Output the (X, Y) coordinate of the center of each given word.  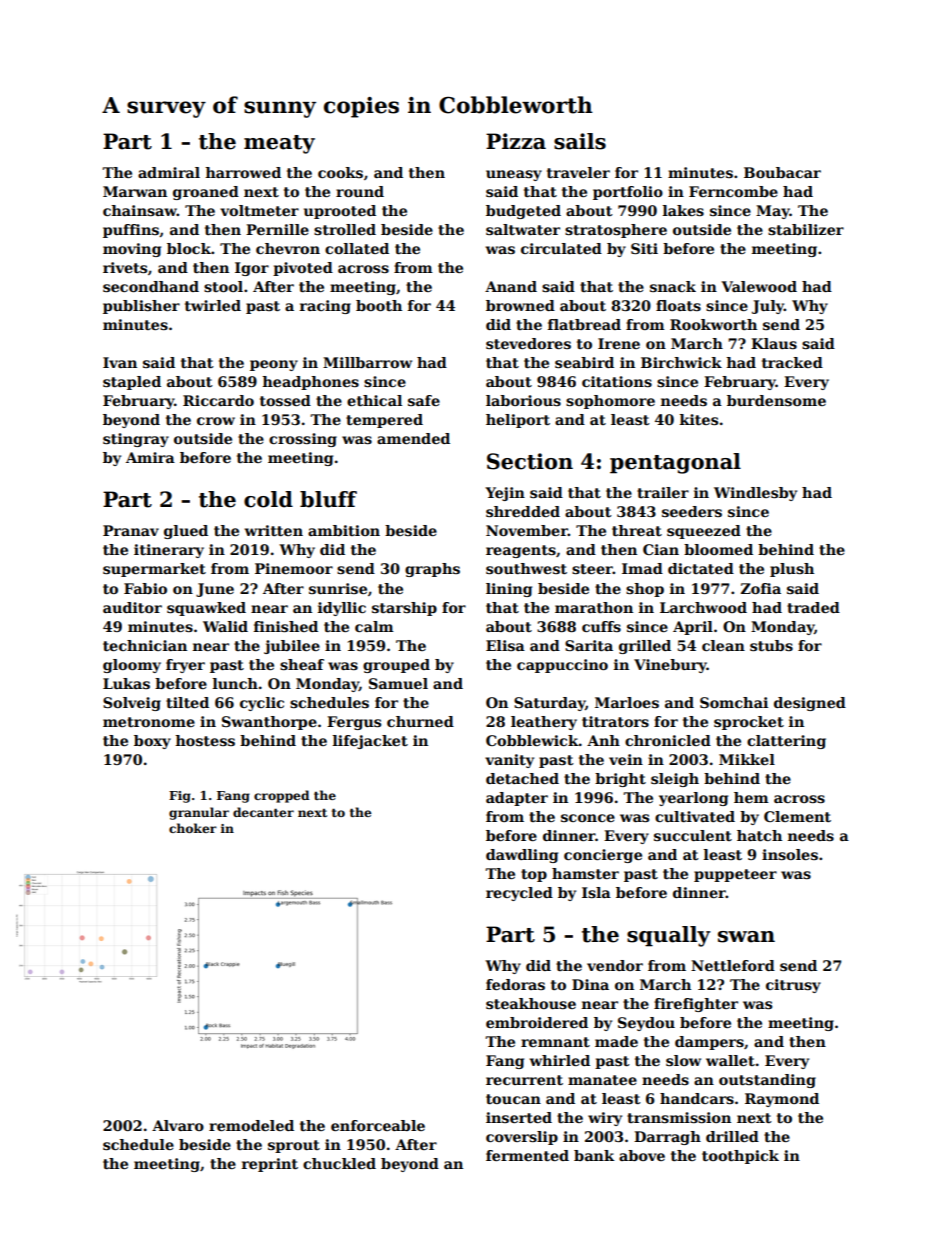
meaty (279, 144)
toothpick (740, 1157)
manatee (602, 1080)
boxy (152, 742)
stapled (132, 383)
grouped (396, 666)
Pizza (516, 141)
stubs (771, 645)
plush (792, 570)
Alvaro (178, 1125)
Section (530, 461)
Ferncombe (733, 191)
